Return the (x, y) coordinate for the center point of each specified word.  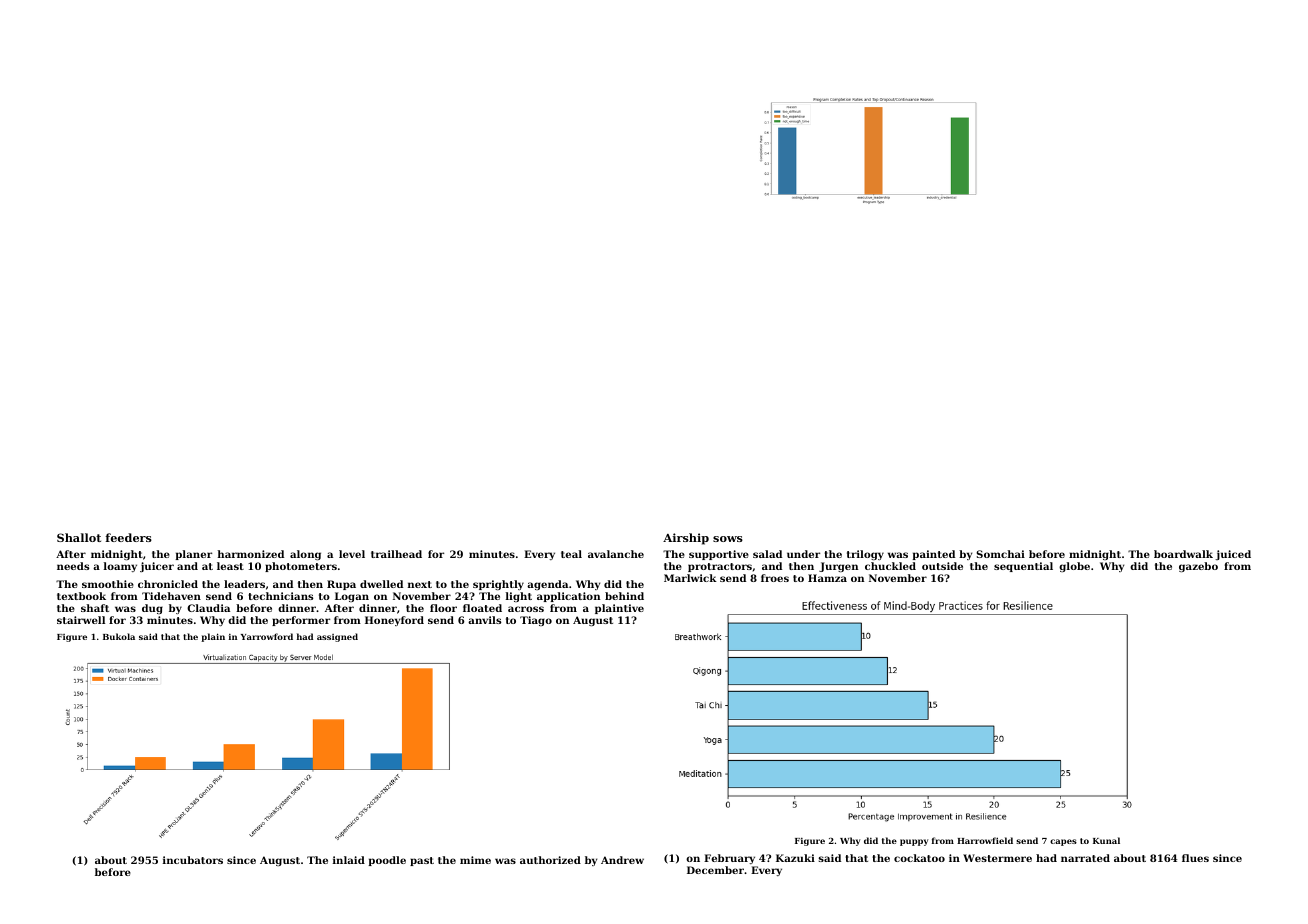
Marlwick (690, 578)
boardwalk (1183, 554)
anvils (484, 620)
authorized (550, 860)
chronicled (168, 584)
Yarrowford (267, 636)
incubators (193, 860)
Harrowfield (985, 840)
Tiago (536, 621)
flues (1195, 858)
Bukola (119, 636)
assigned (337, 637)
